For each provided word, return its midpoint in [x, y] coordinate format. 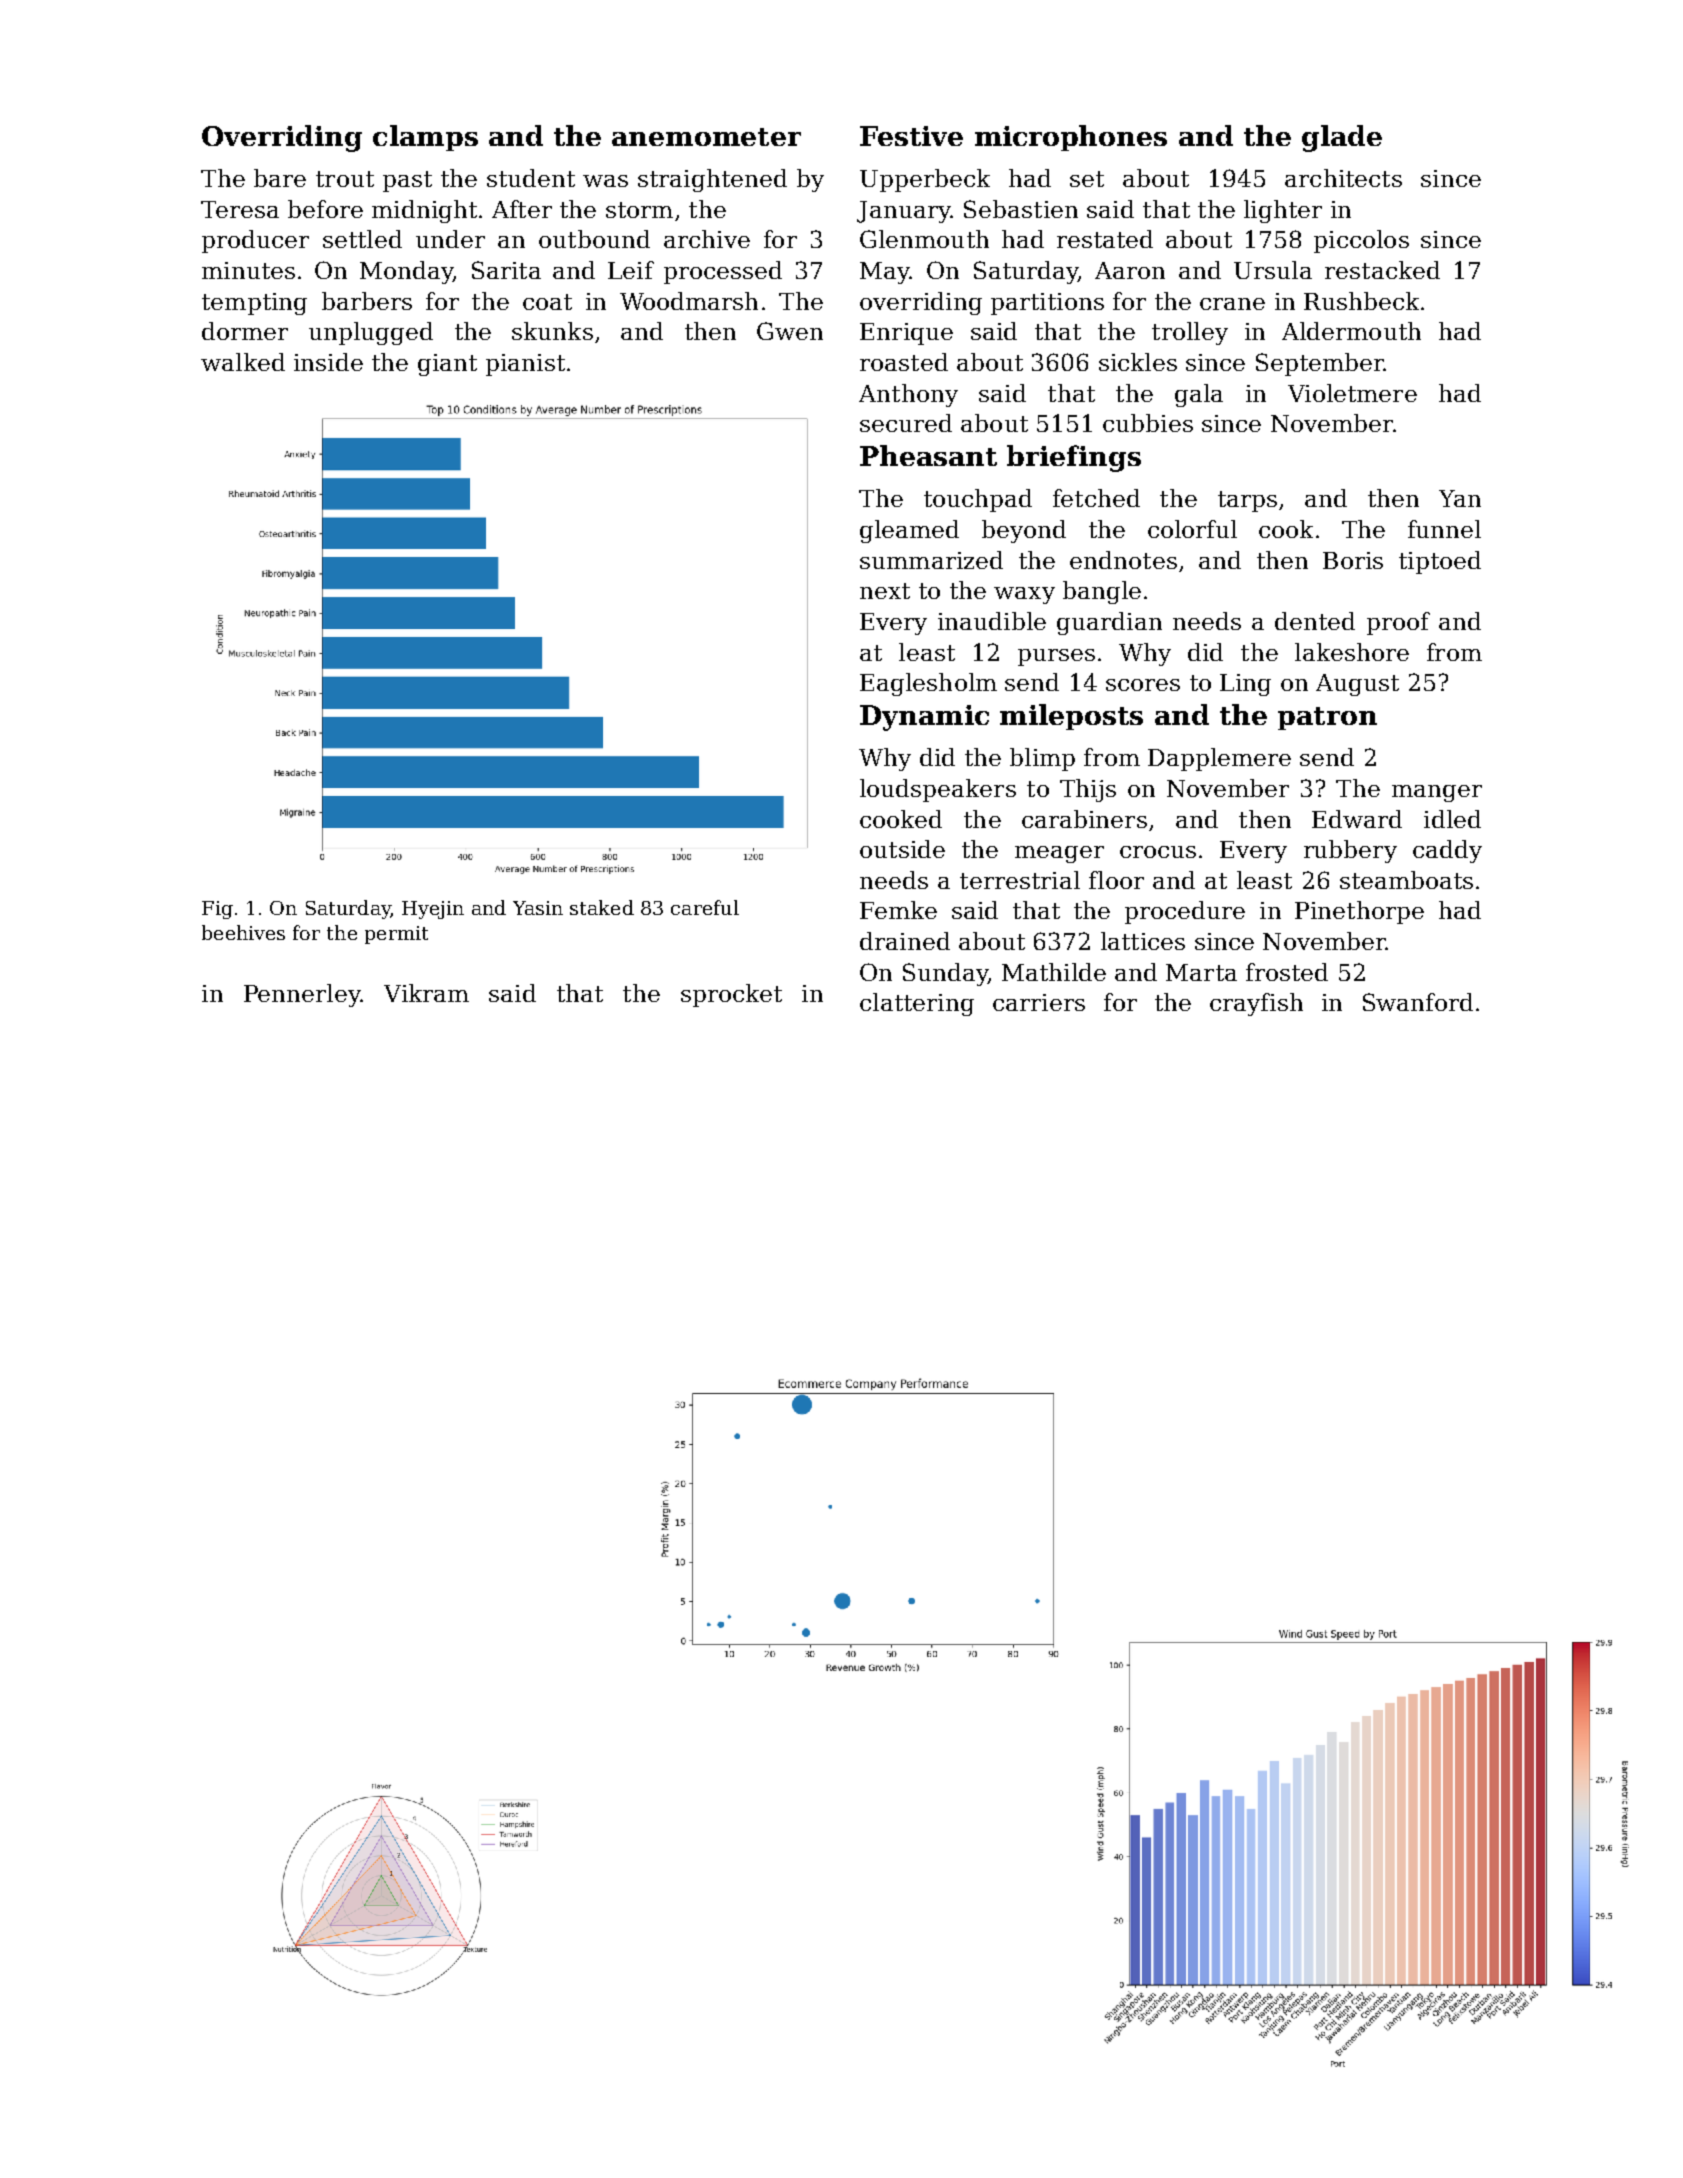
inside [328, 362]
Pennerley [302, 995]
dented [1315, 621]
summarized [931, 560]
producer [255, 241]
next [885, 591]
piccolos [1361, 241]
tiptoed [1440, 562]
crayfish [1256, 1004]
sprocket [731, 995]
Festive [911, 136]
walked [243, 362]
